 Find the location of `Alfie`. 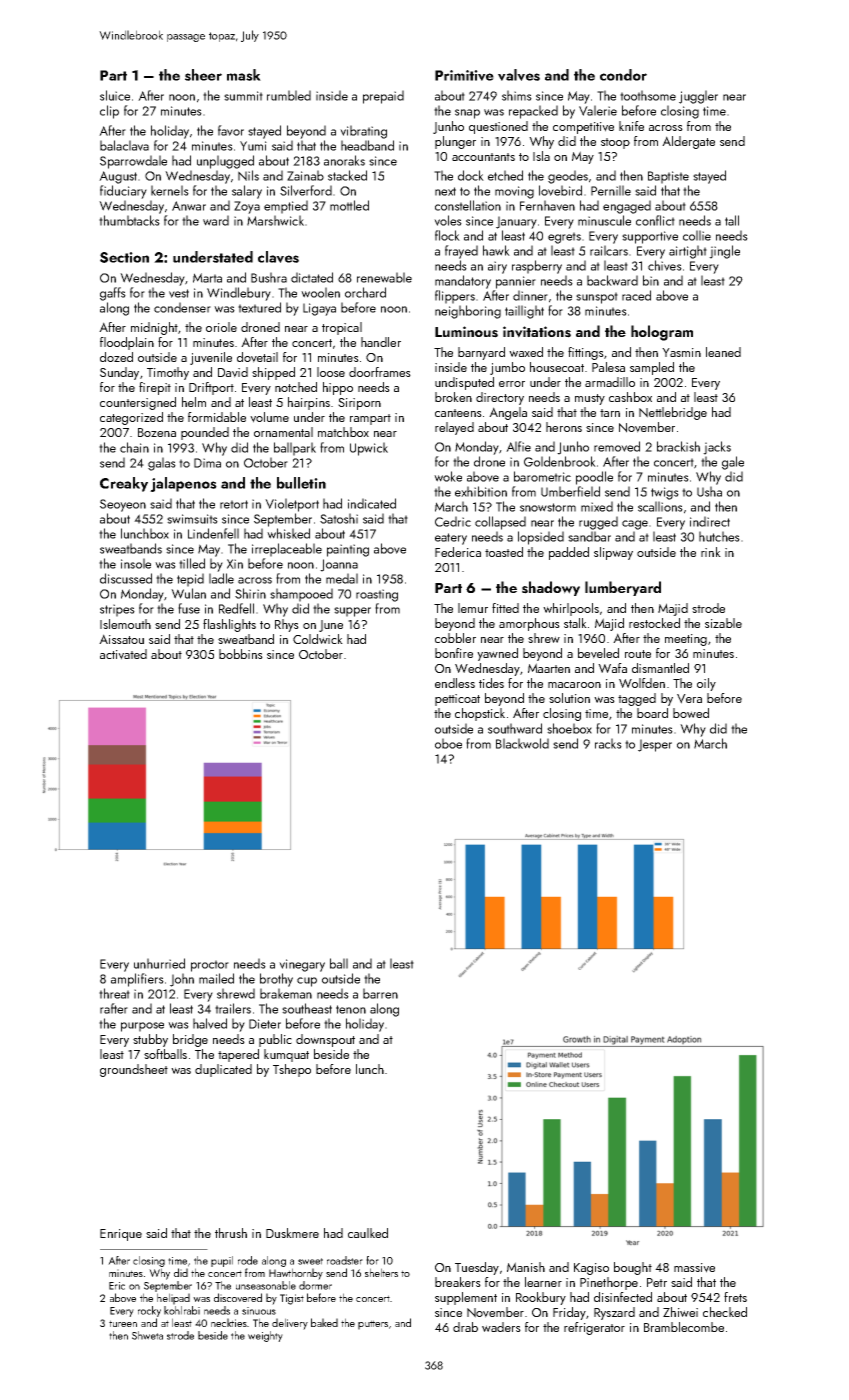

Alfie is located at coordinates (518, 446).
